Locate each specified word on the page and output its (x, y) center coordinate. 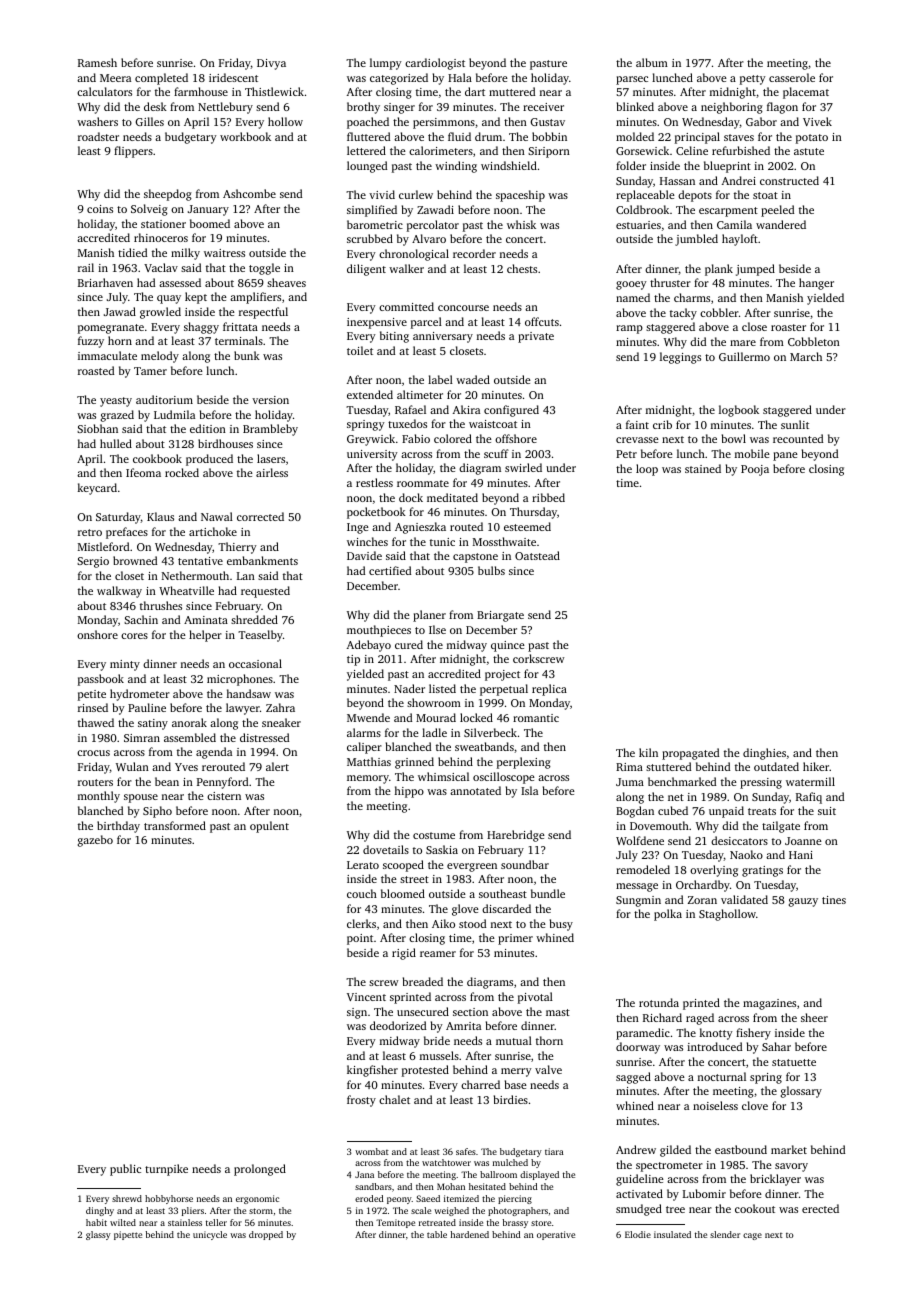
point (360, 939)
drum (488, 136)
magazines (769, 1004)
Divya (271, 64)
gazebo (95, 841)
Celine (692, 150)
